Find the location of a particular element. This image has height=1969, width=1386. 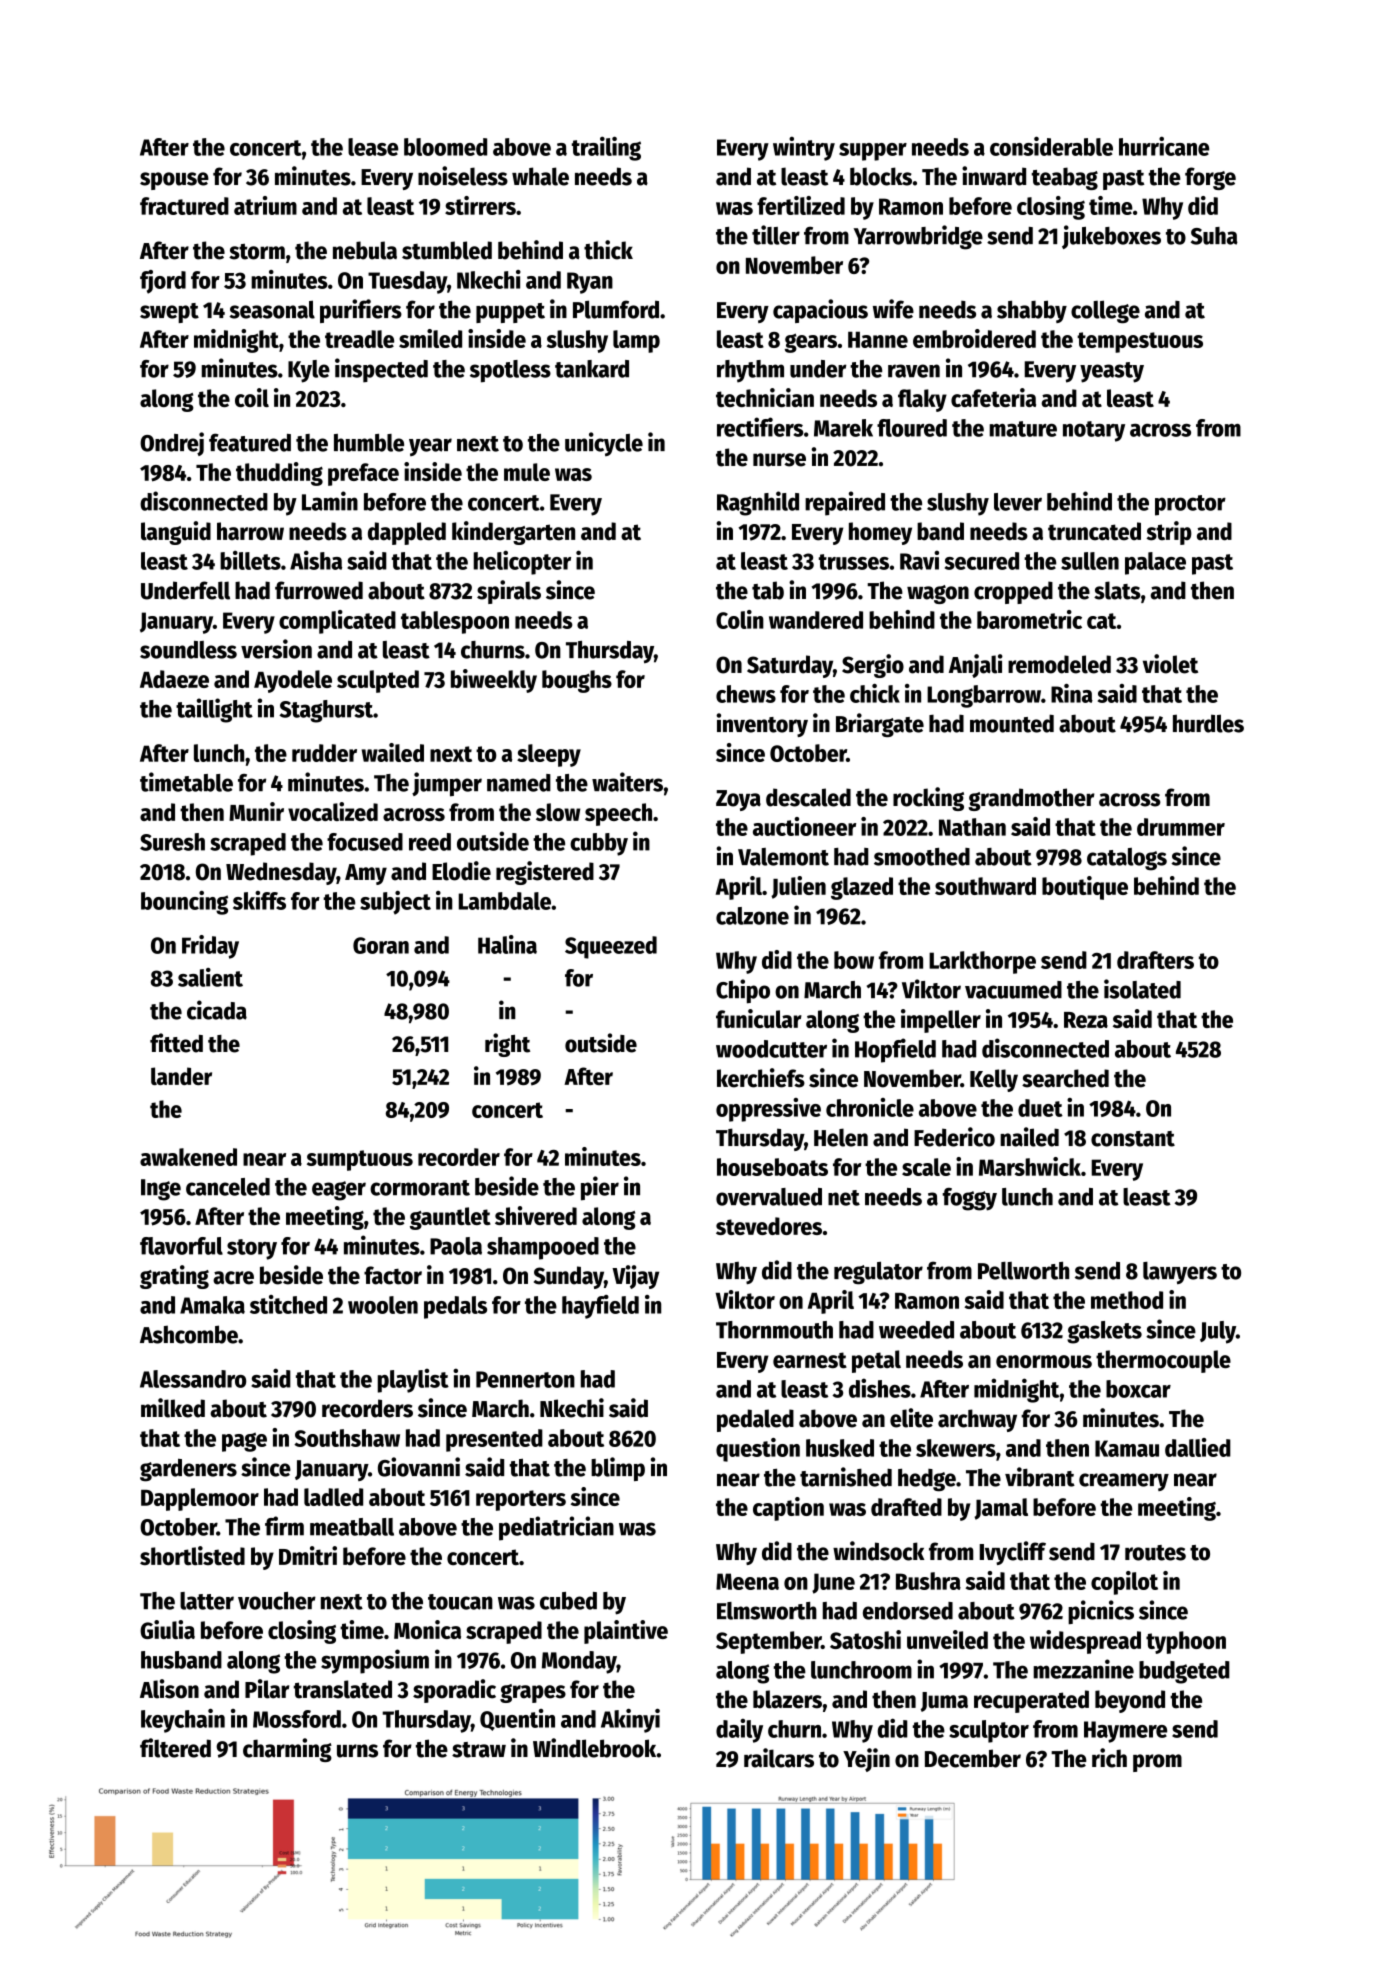

Pennerton is located at coordinates (525, 1379).
